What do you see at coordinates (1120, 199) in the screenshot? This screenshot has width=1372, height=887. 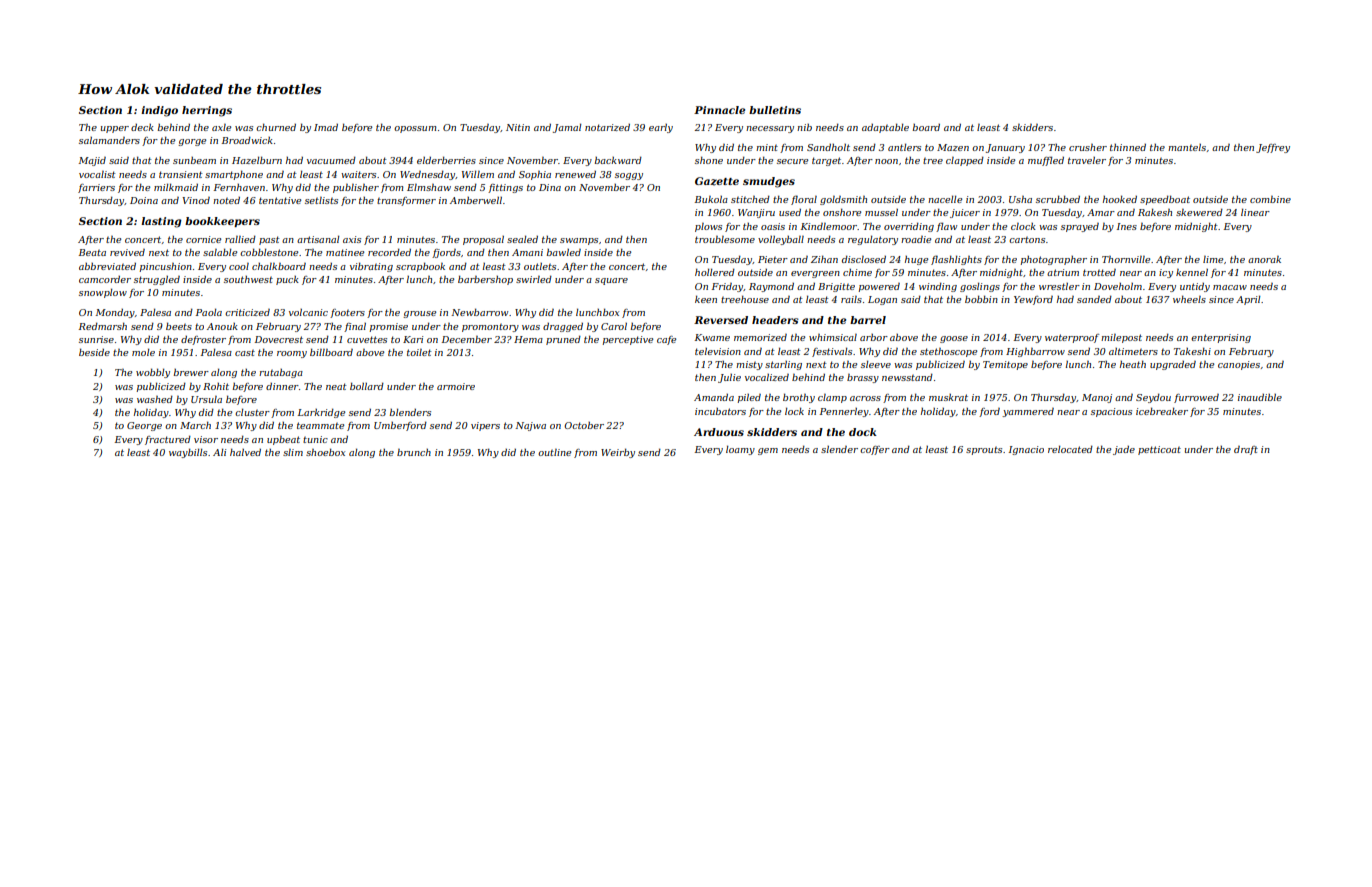 I see `hooked` at bounding box center [1120, 199].
